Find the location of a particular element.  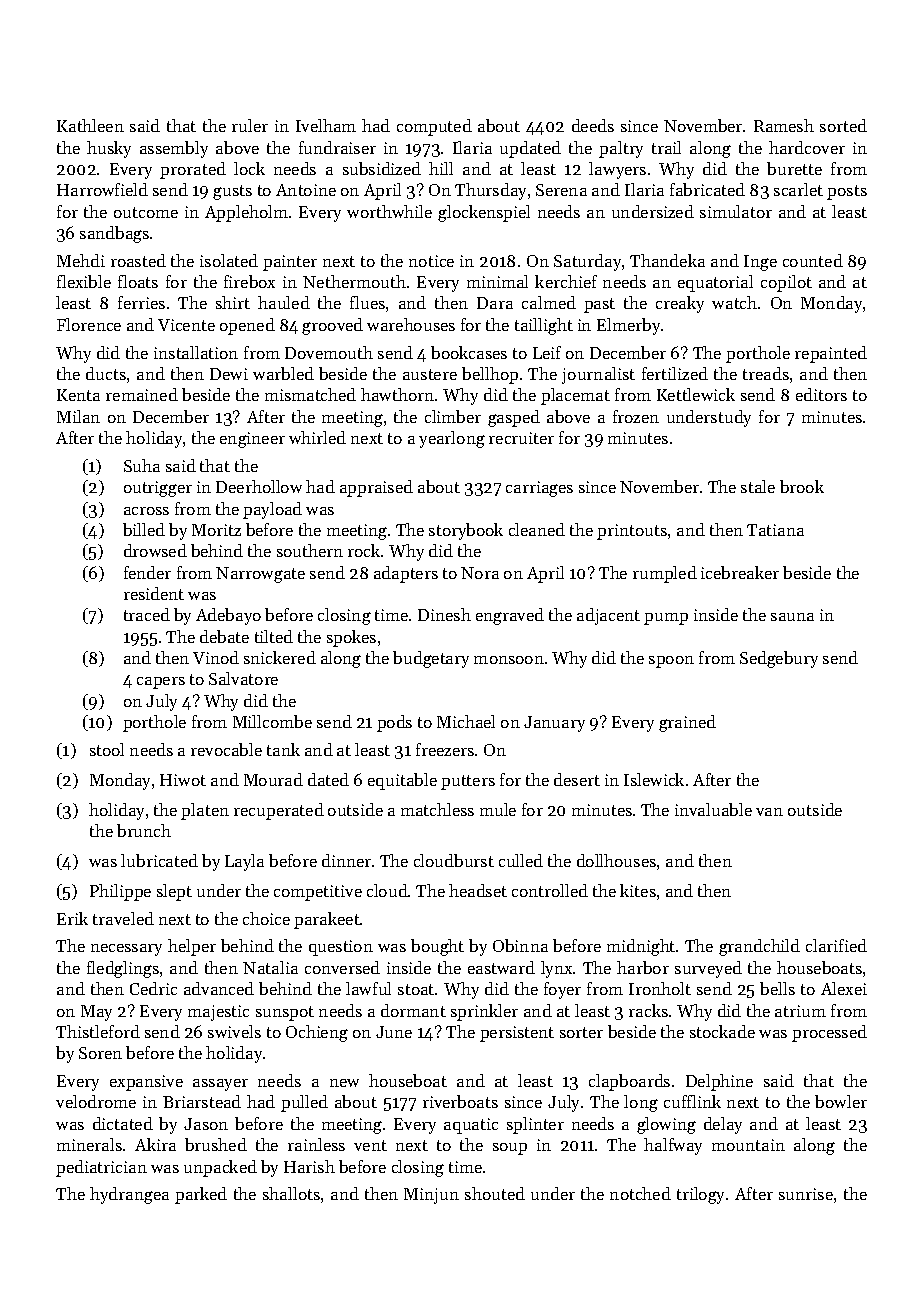

vent is located at coordinates (370, 1145).
